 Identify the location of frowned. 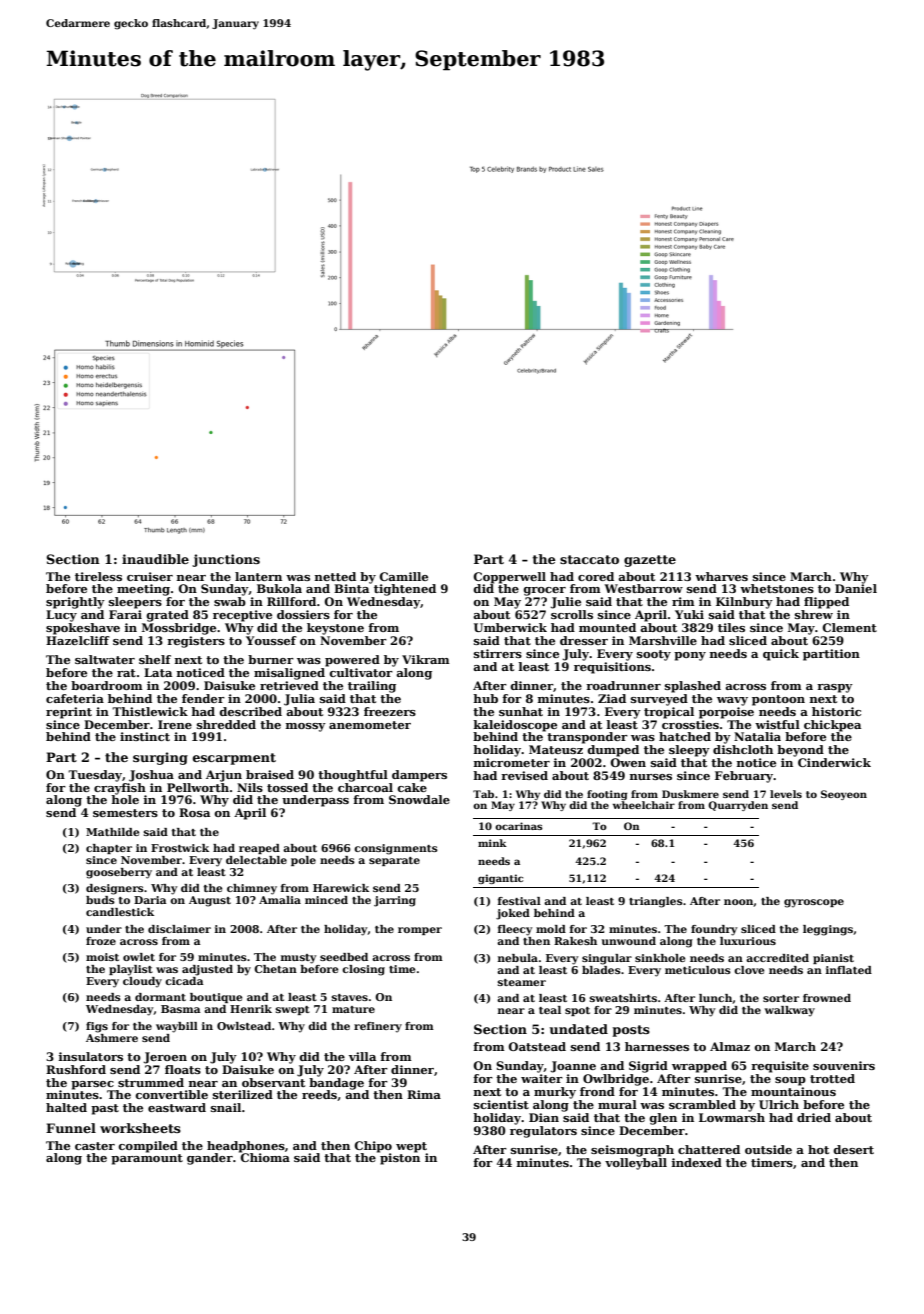
(827, 998).
